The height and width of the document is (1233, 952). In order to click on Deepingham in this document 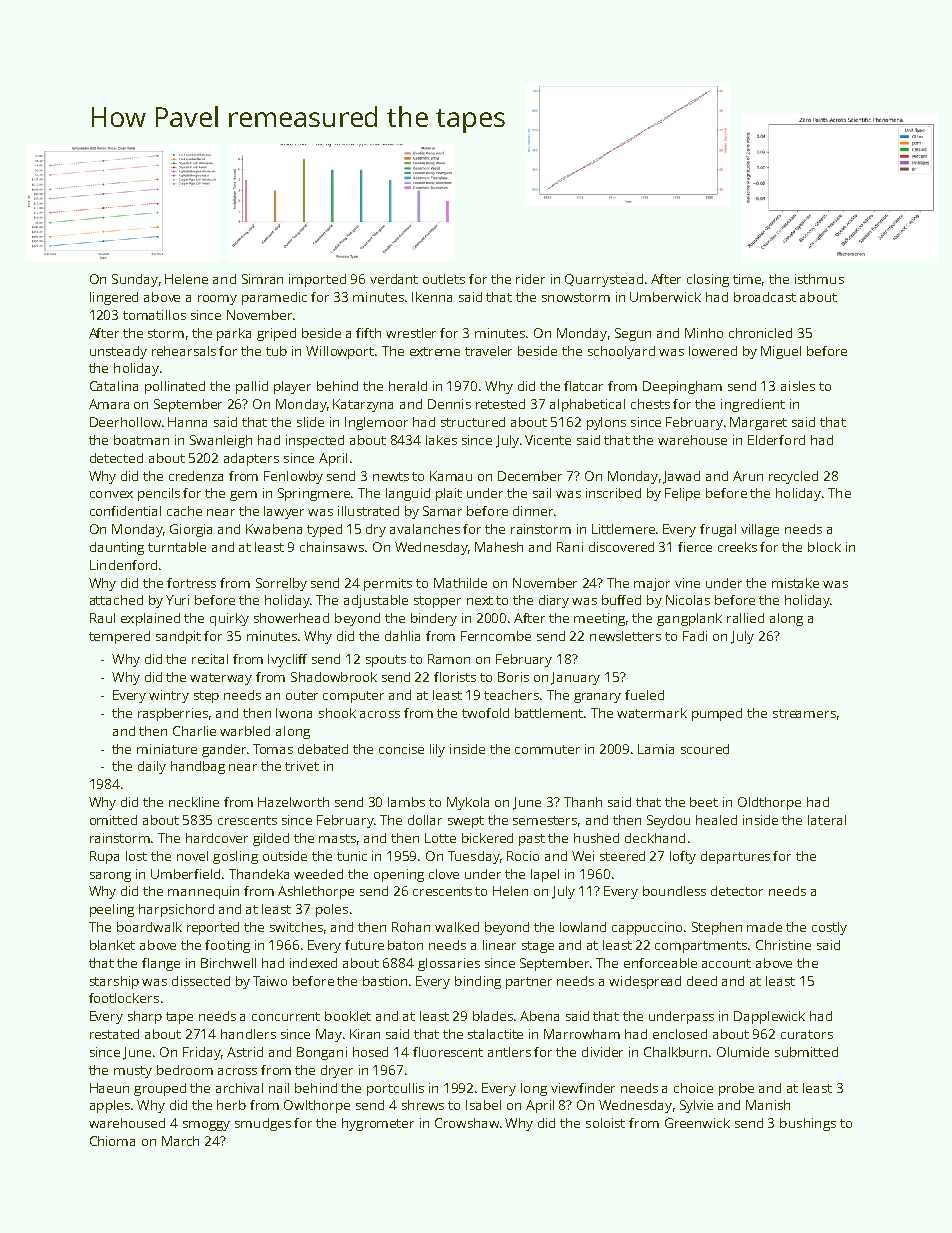, I will do `click(682, 387)`.
